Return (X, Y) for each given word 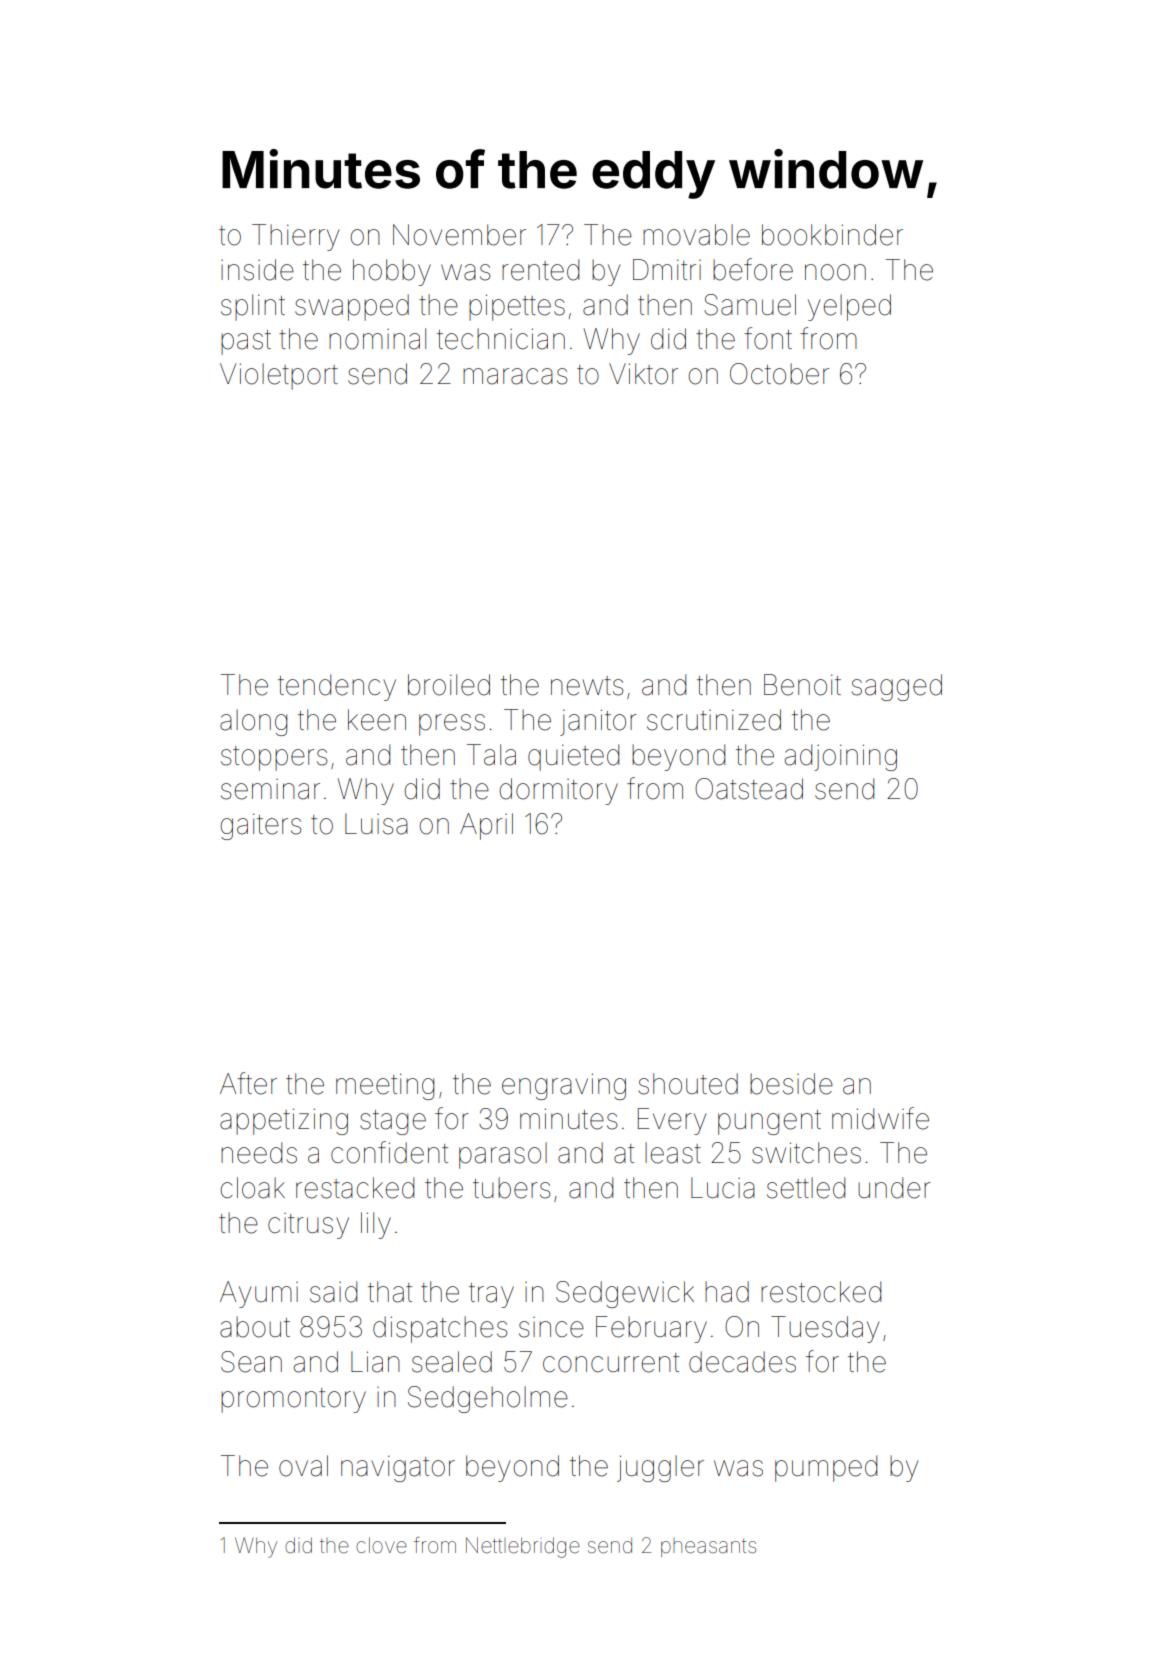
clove (381, 1546)
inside (257, 270)
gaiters (260, 827)
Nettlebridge (523, 1547)
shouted (688, 1084)
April (486, 826)
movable (696, 235)
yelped (849, 307)
